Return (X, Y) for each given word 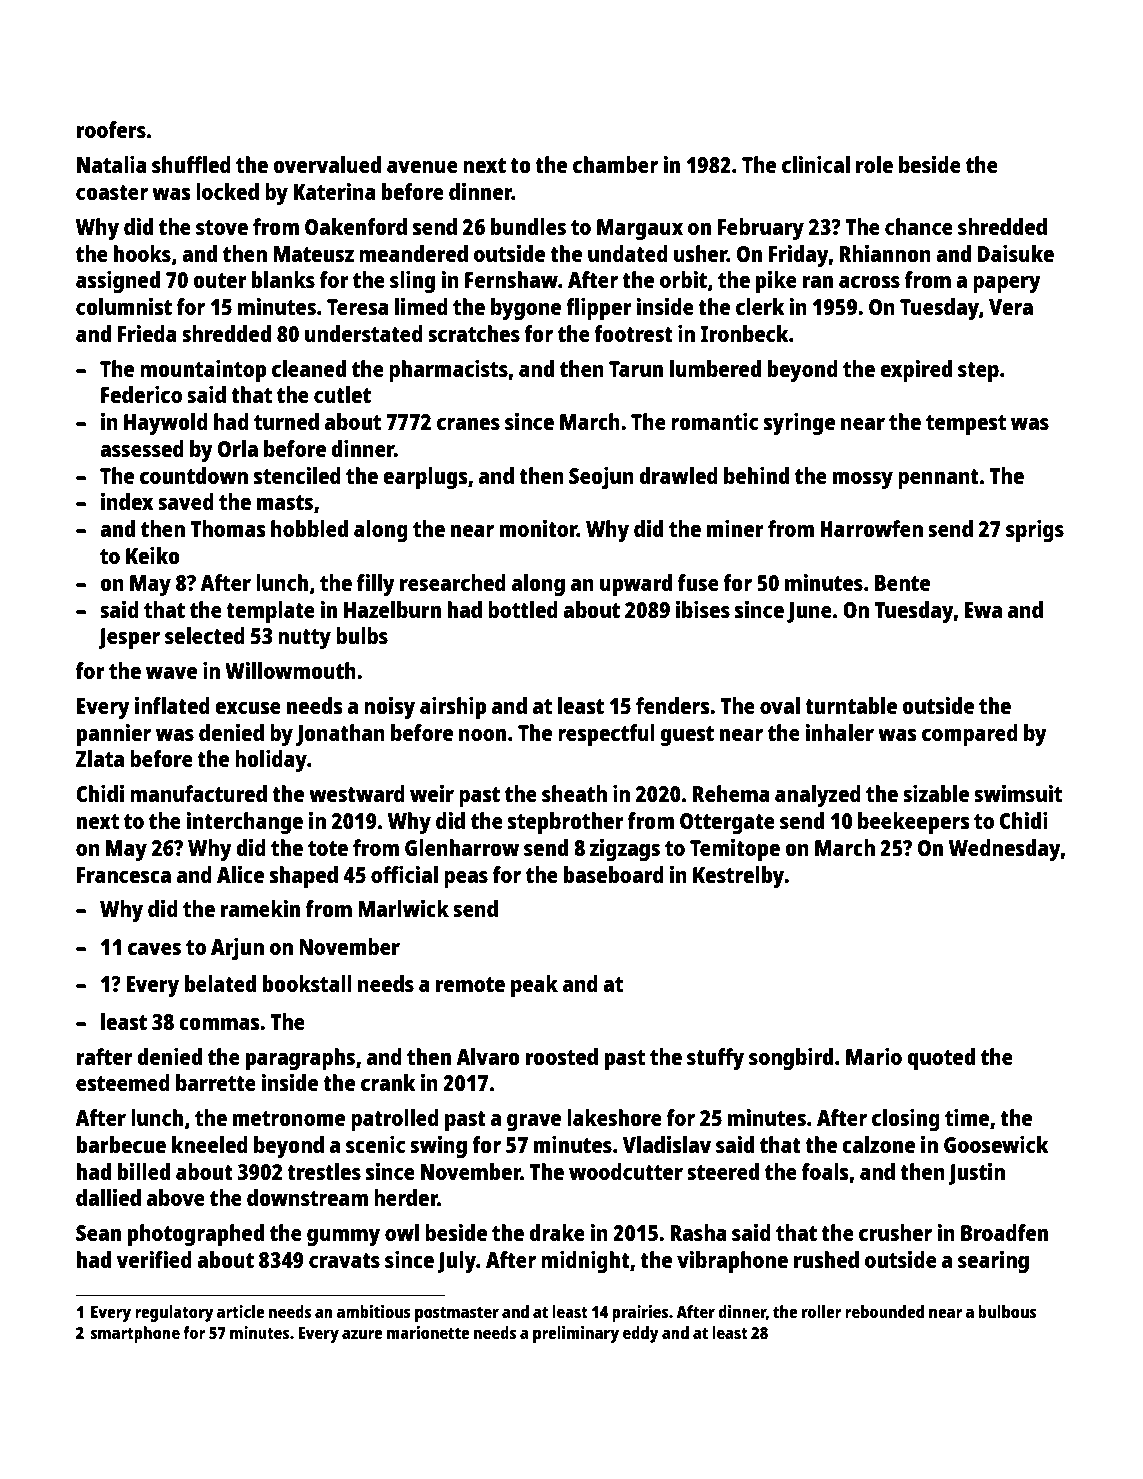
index (127, 501)
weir (432, 793)
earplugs (425, 478)
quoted (941, 1059)
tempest (966, 425)
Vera (1011, 307)
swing (438, 1147)
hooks (142, 253)
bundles (528, 226)
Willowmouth (290, 670)
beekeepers (914, 823)
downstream (307, 1197)
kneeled (210, 1144)
